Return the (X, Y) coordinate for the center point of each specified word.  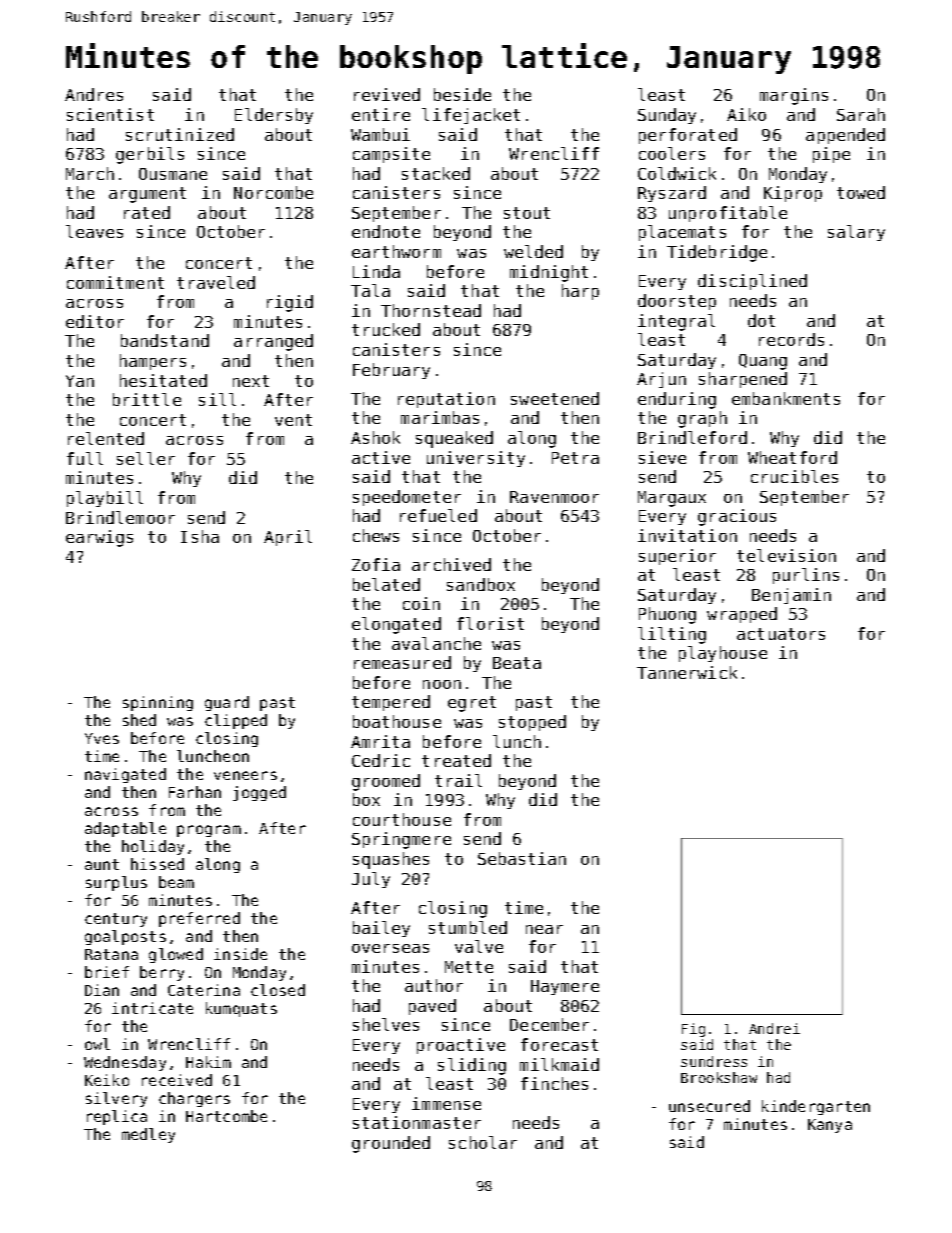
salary (856, 233)
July (371, 880)
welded (533, 251)
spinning (158, 703)
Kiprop (793, 194)
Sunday (667, 116)
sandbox (481, 584)
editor (95, 321)
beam (176, 882)
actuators (781, 634)
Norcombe (273, 192)
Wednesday (125, 1063)
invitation (687, 535)
